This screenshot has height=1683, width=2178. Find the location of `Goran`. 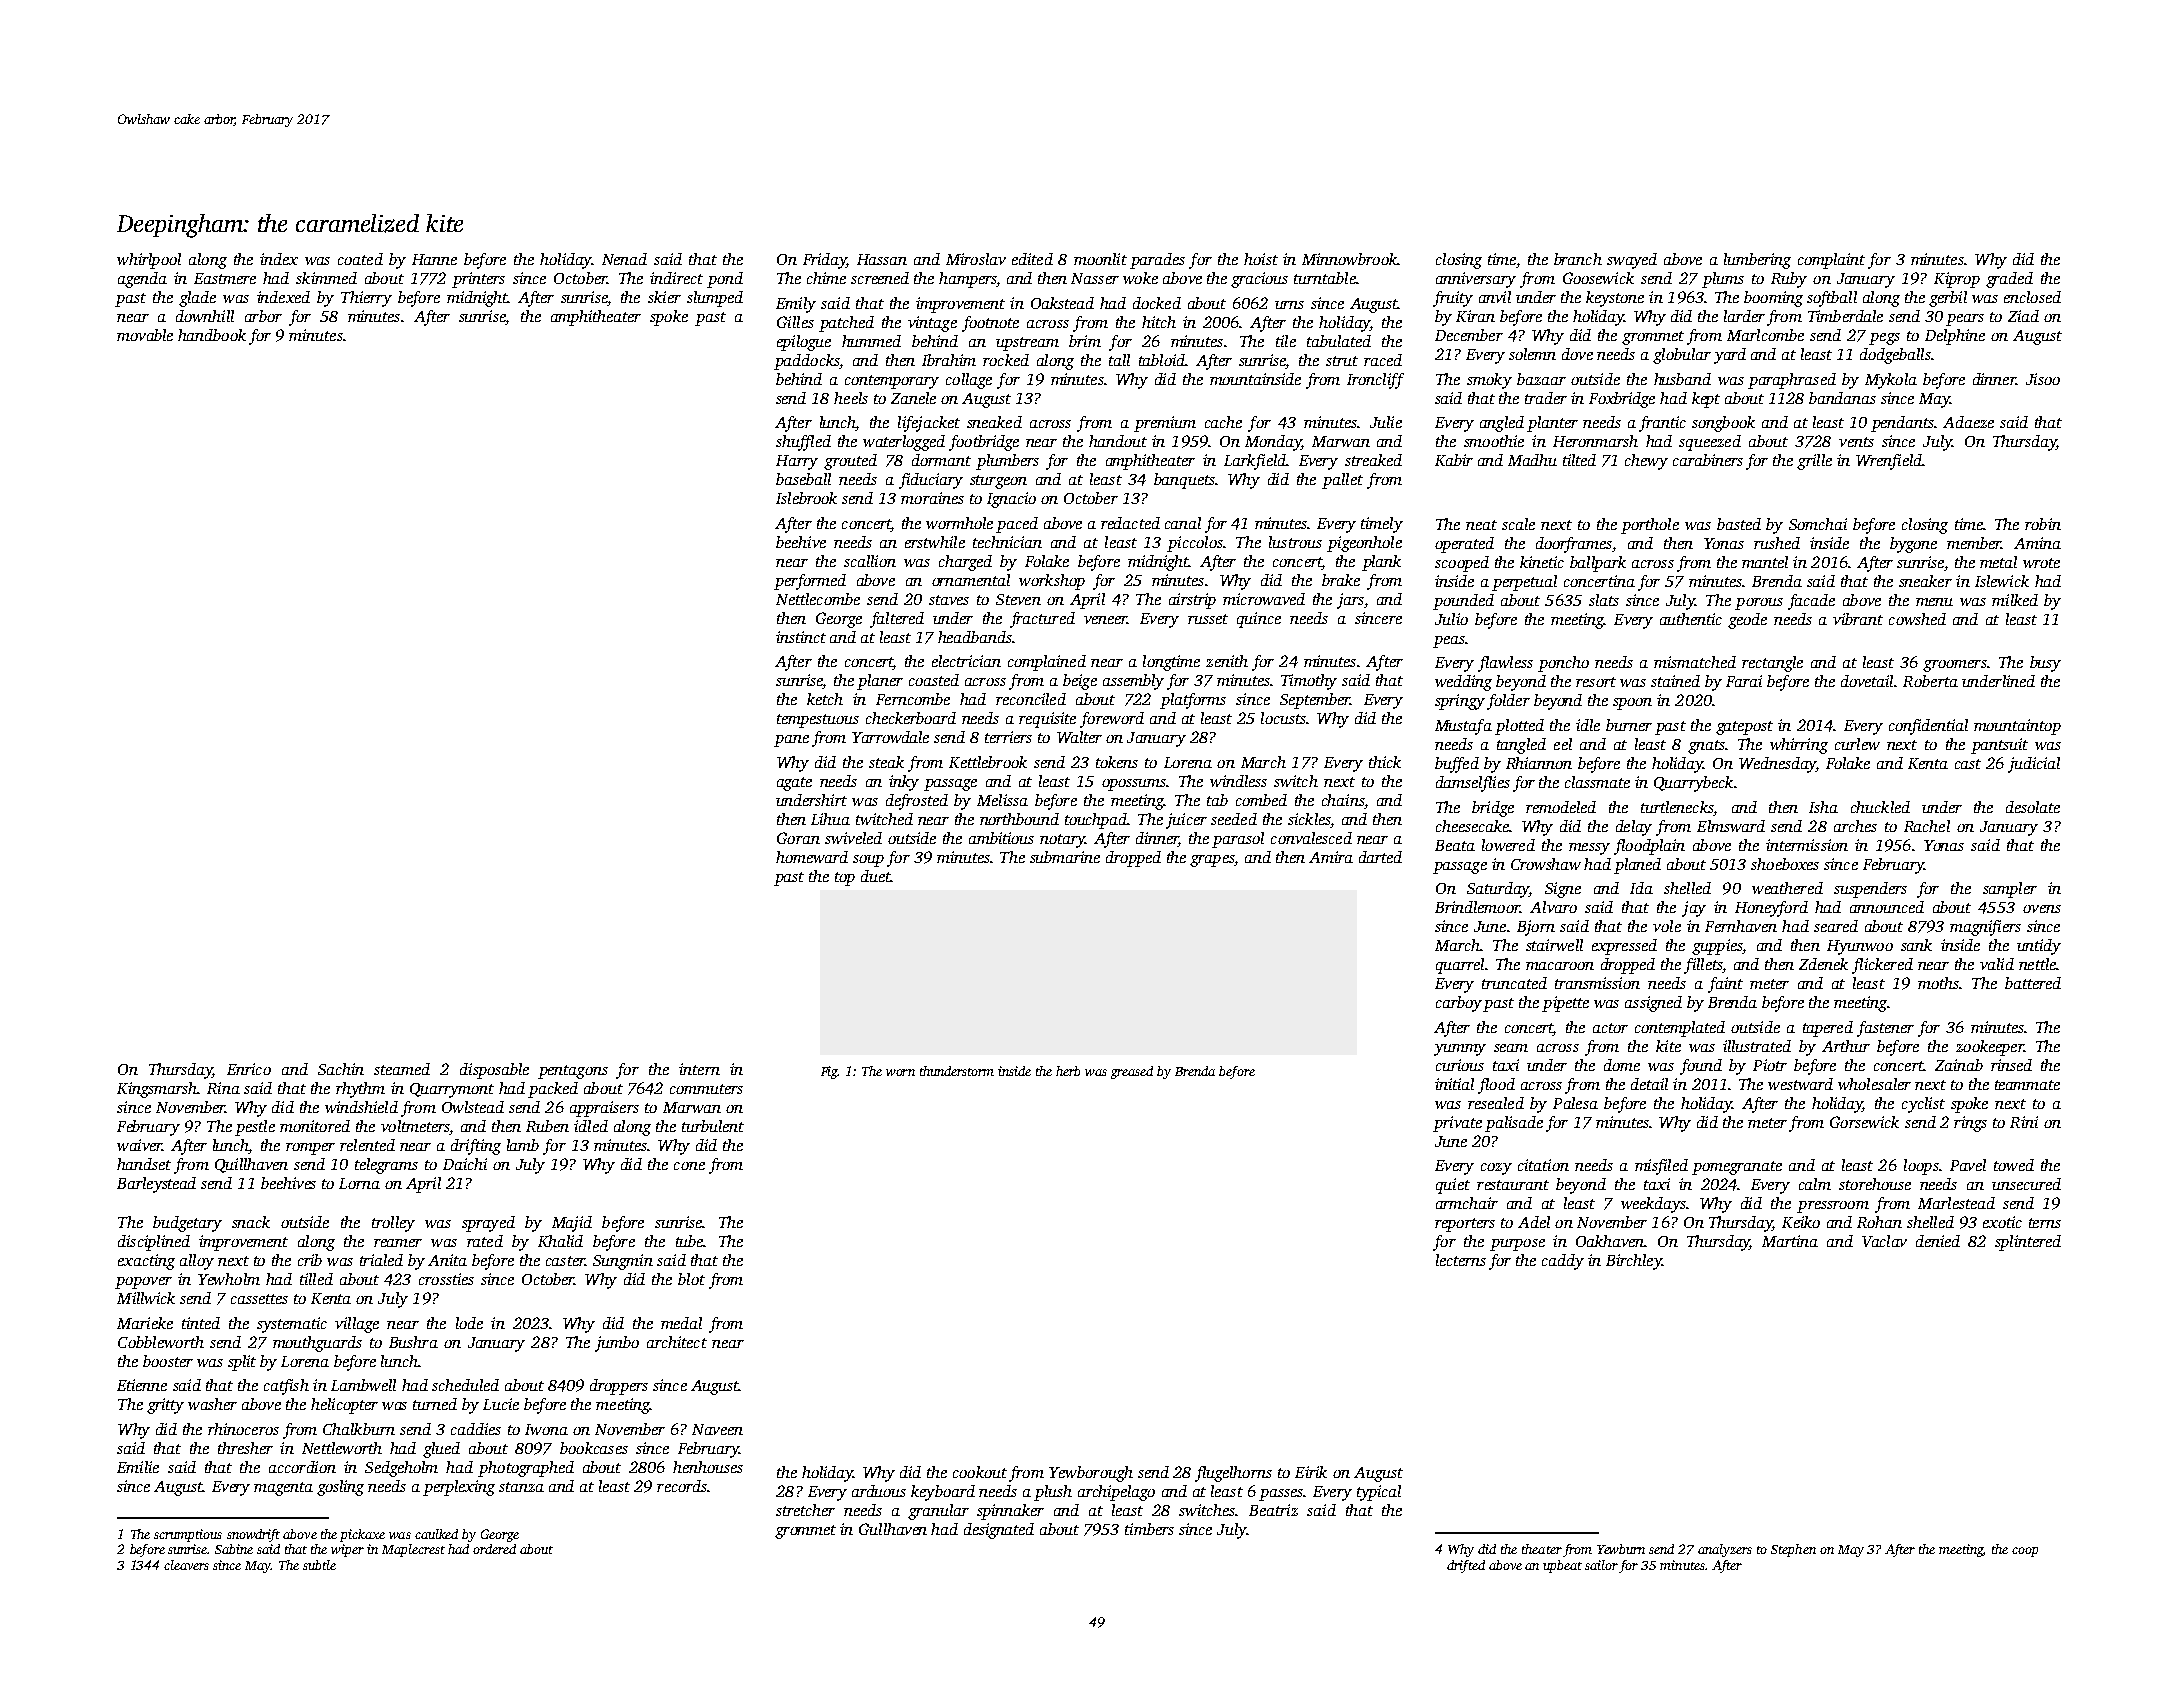

Goran is located at coordinates (798, 838).
